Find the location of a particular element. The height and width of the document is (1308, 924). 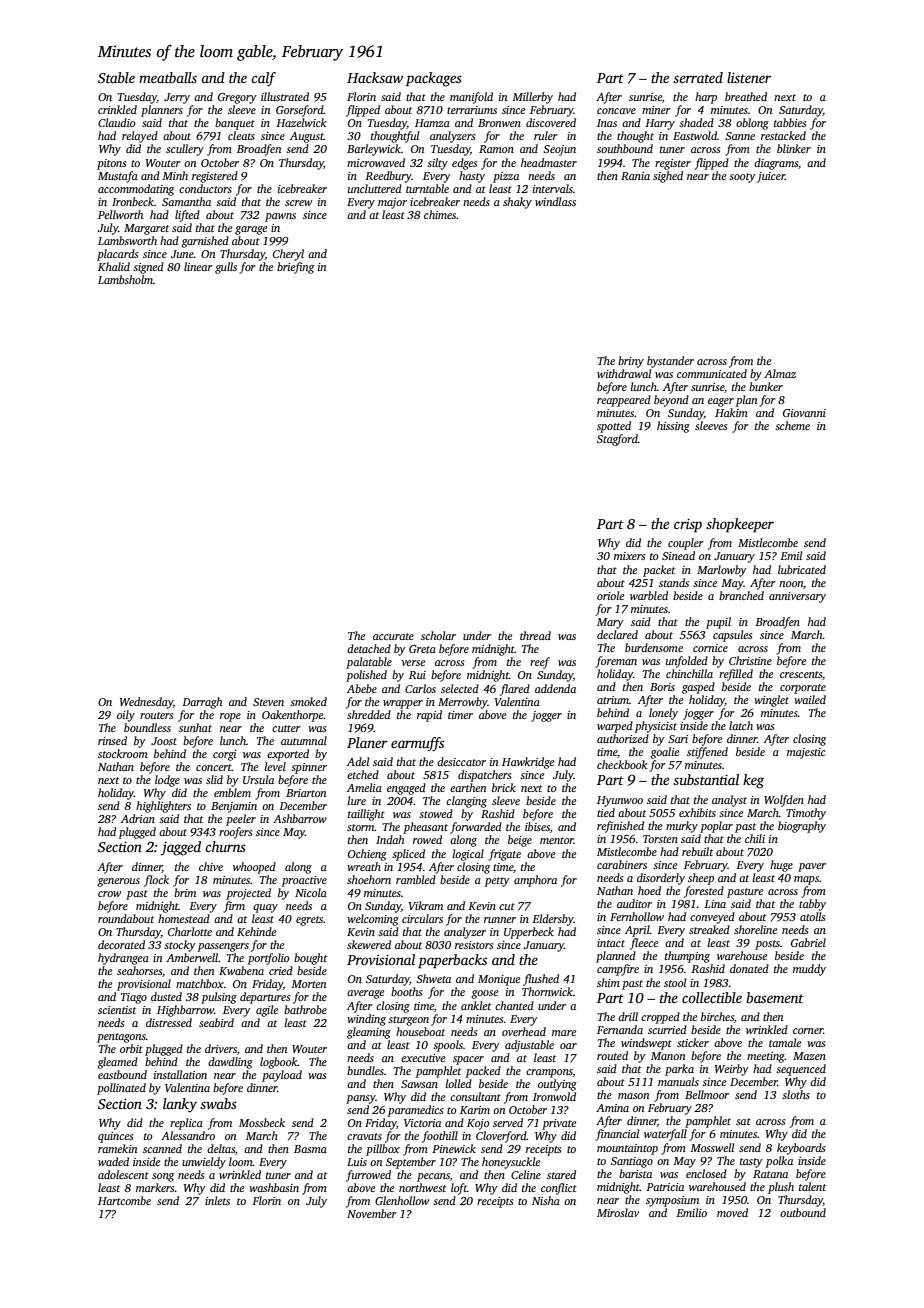

oriole is located at coordinates (610, 595).
